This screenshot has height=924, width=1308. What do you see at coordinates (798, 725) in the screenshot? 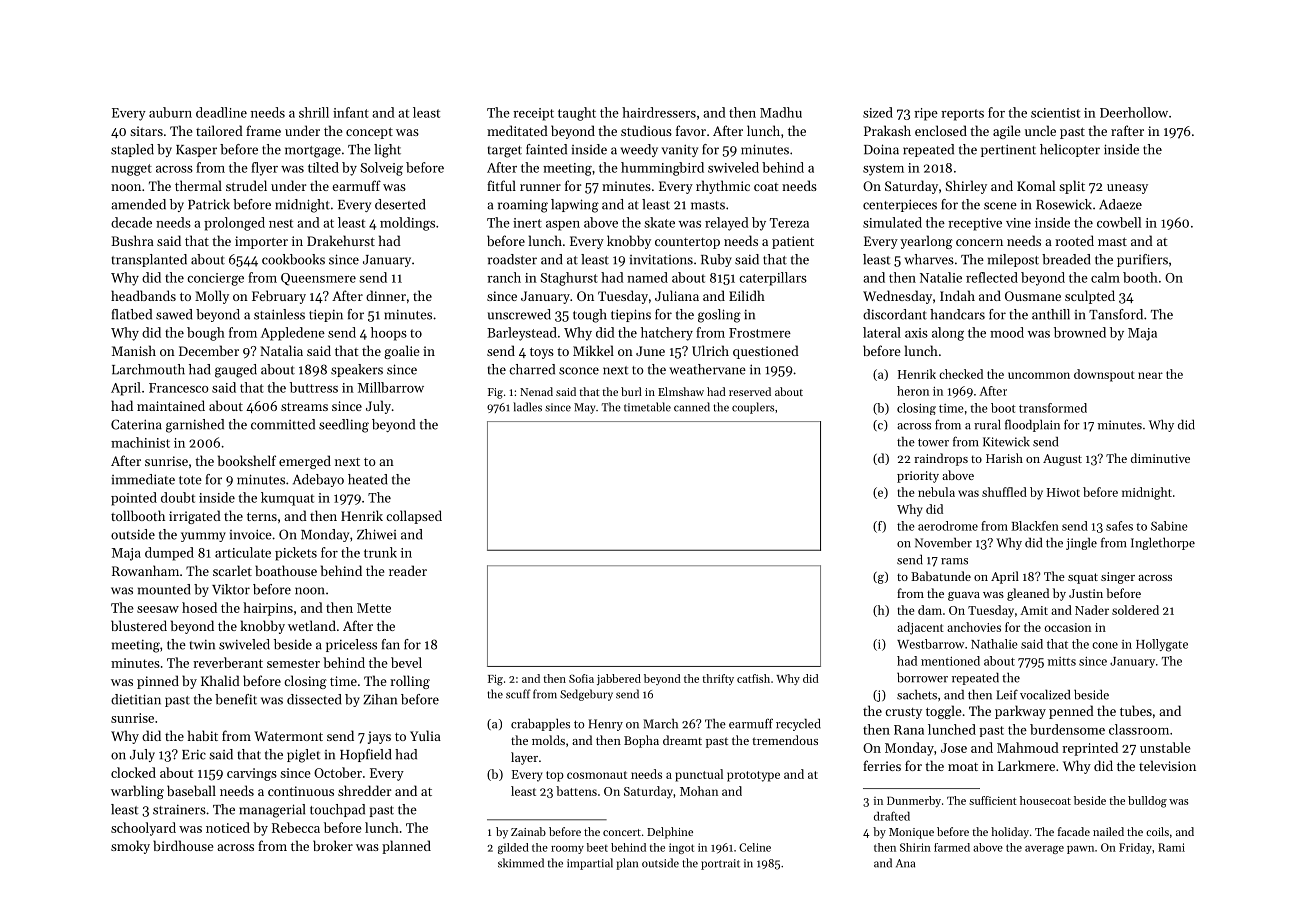
I see `recycled` at bounding box center [798, 725].
